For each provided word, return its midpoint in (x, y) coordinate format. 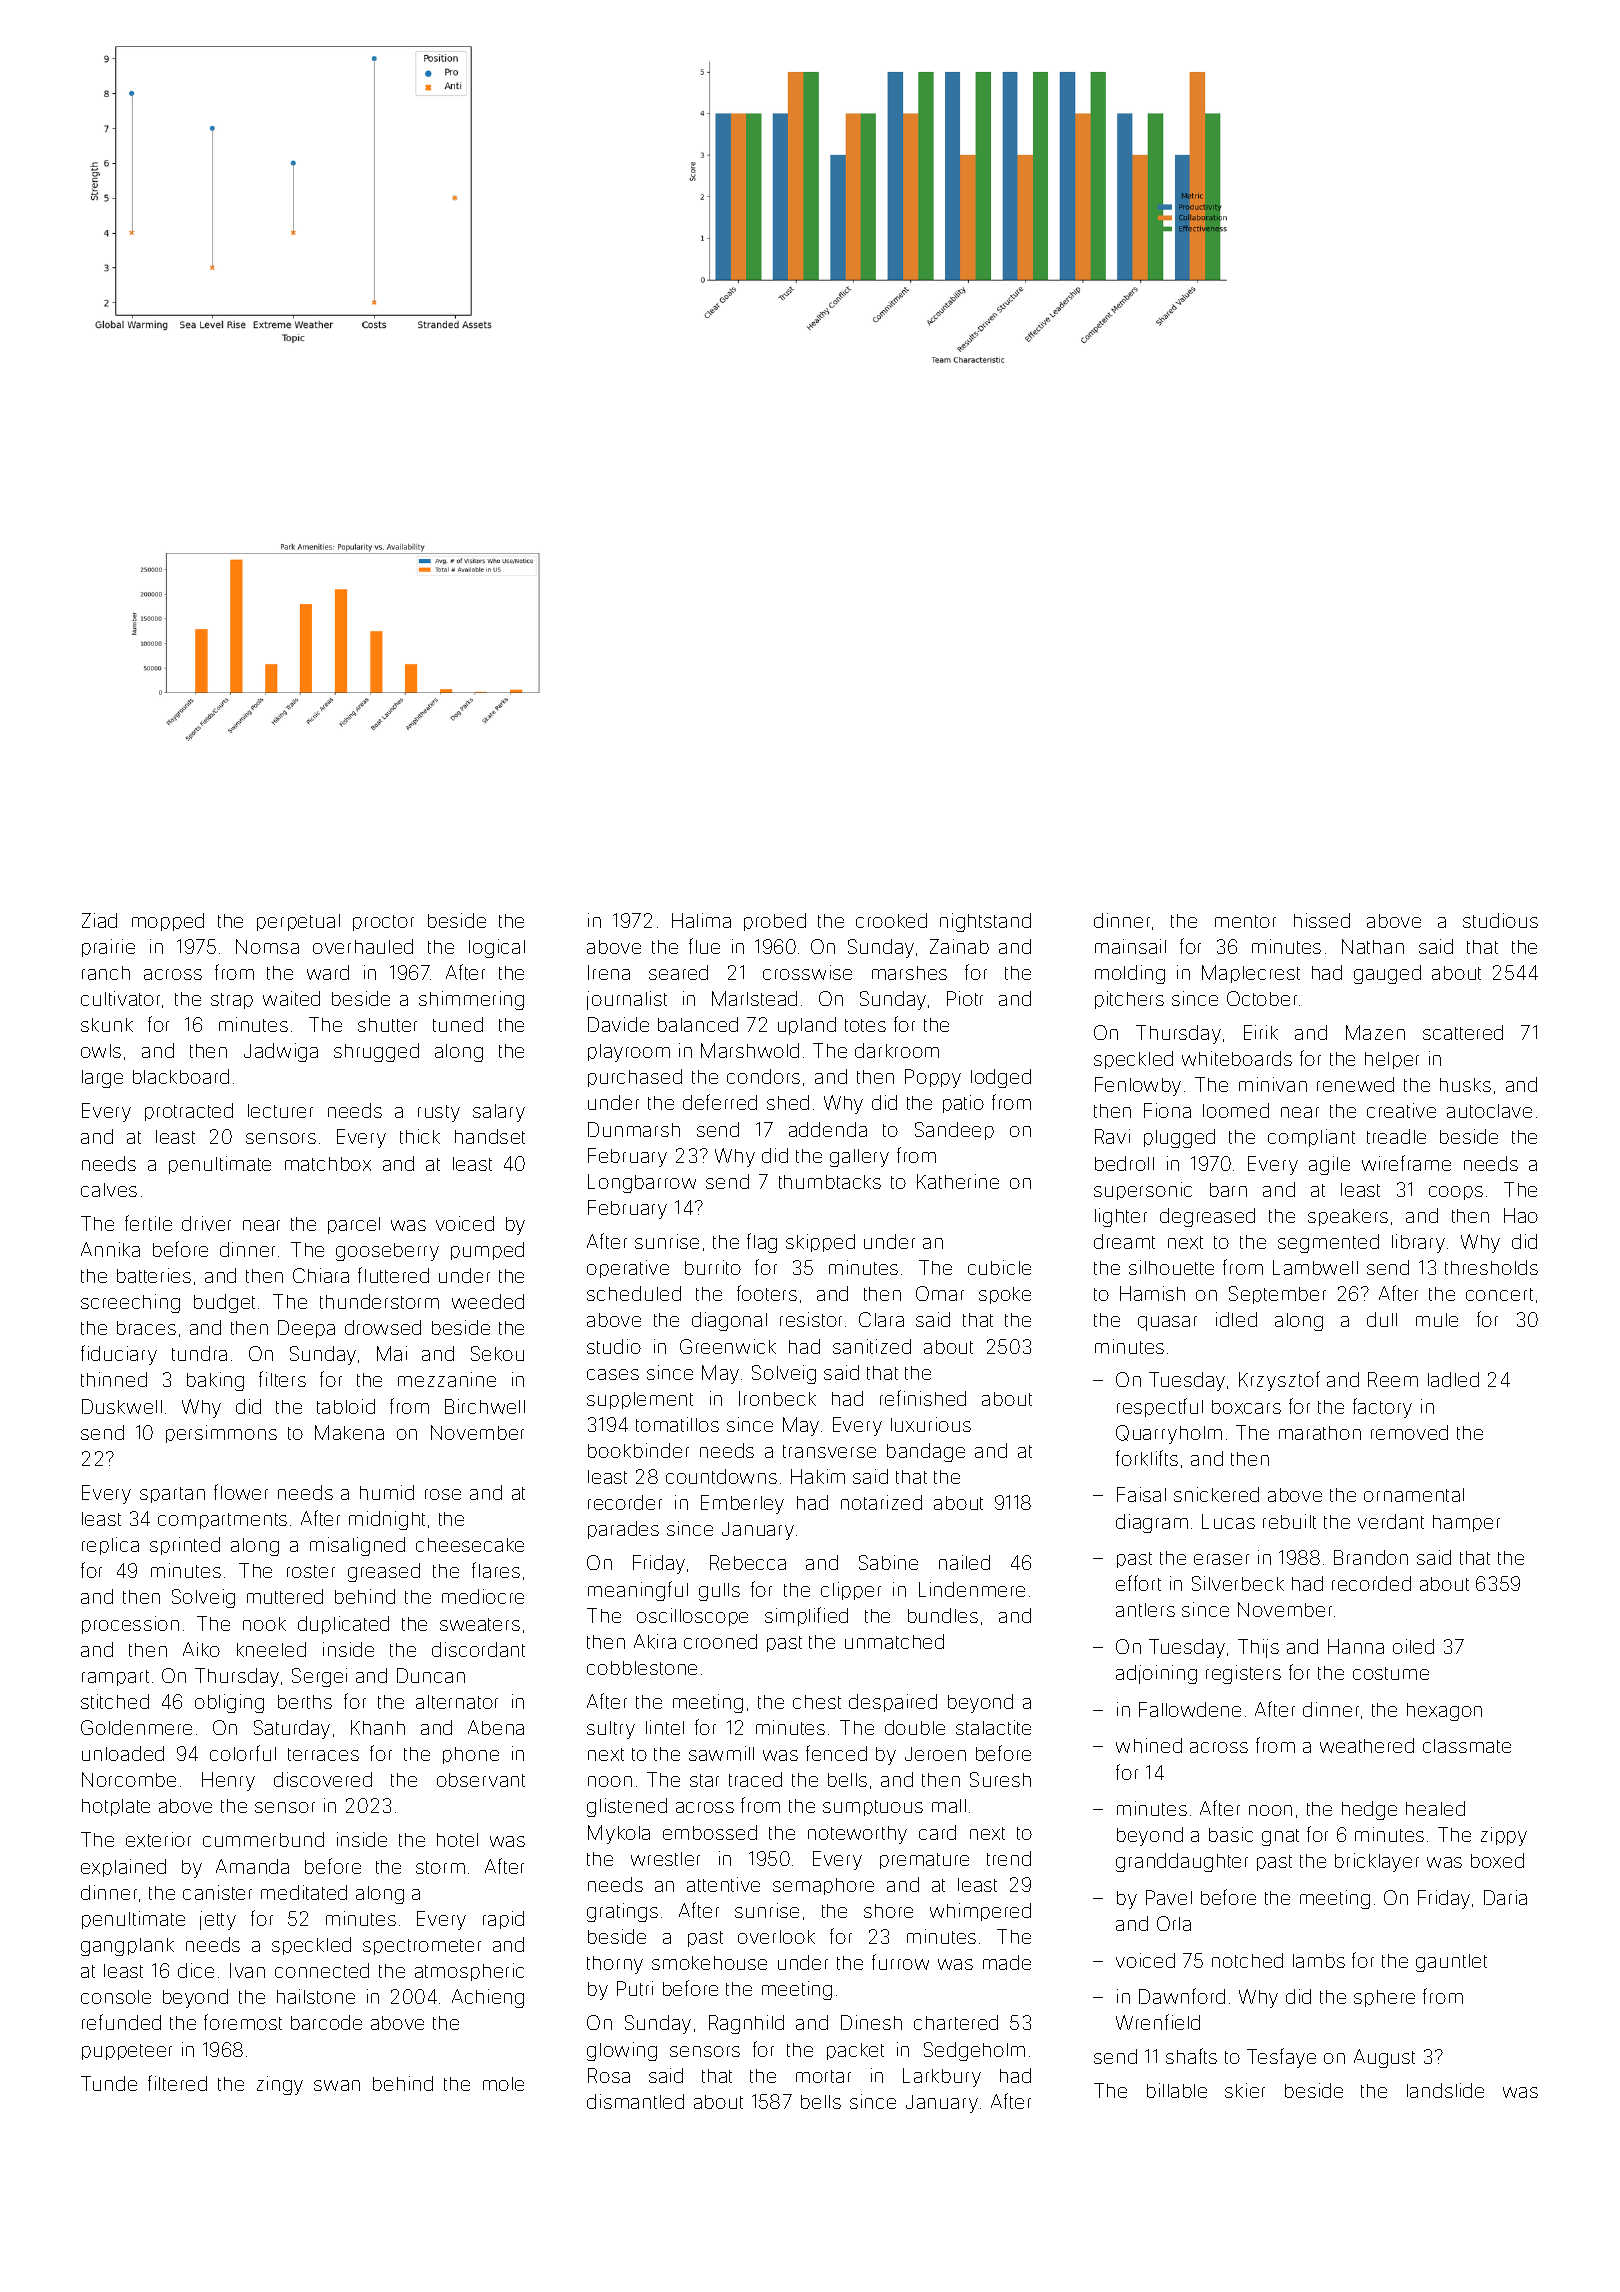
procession (130, 1625)
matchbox (328, 1164)
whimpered (980, 1912)
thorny (615, 1965)
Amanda (252, 1866)
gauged (1387, 974)
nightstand (985, 922)
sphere (1384, 1998)
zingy (280, 2085)
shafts (1191, 2056)
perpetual (298, 922)
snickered (1216, 1494)
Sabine (888, 1562)
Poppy (933, 1078)
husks (1465, 1085)
